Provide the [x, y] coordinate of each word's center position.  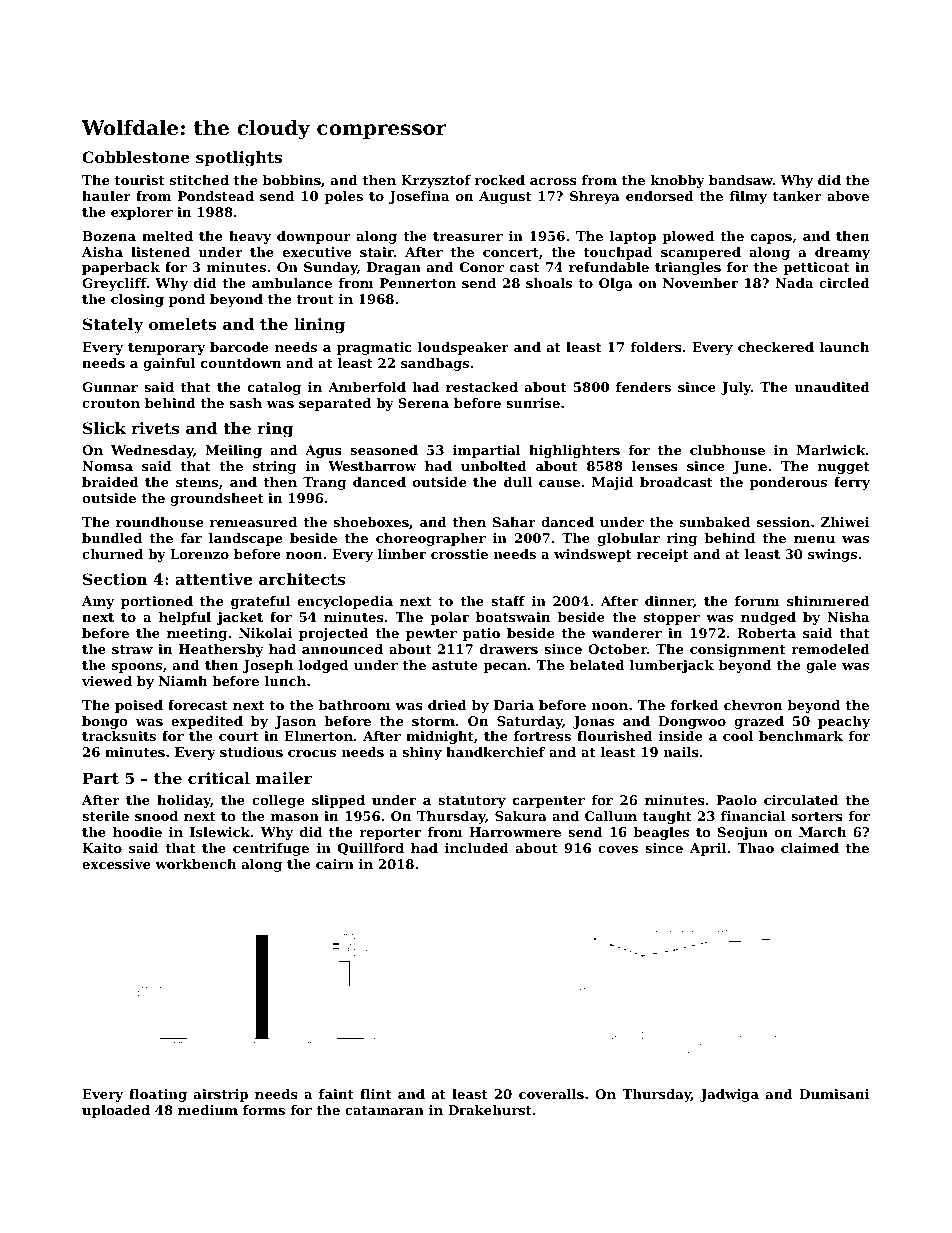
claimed [810, 848]
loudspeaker [463, 348]
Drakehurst [490, 1110]
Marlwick [831, 450]
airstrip [221, 1095]
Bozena [109, 236]
